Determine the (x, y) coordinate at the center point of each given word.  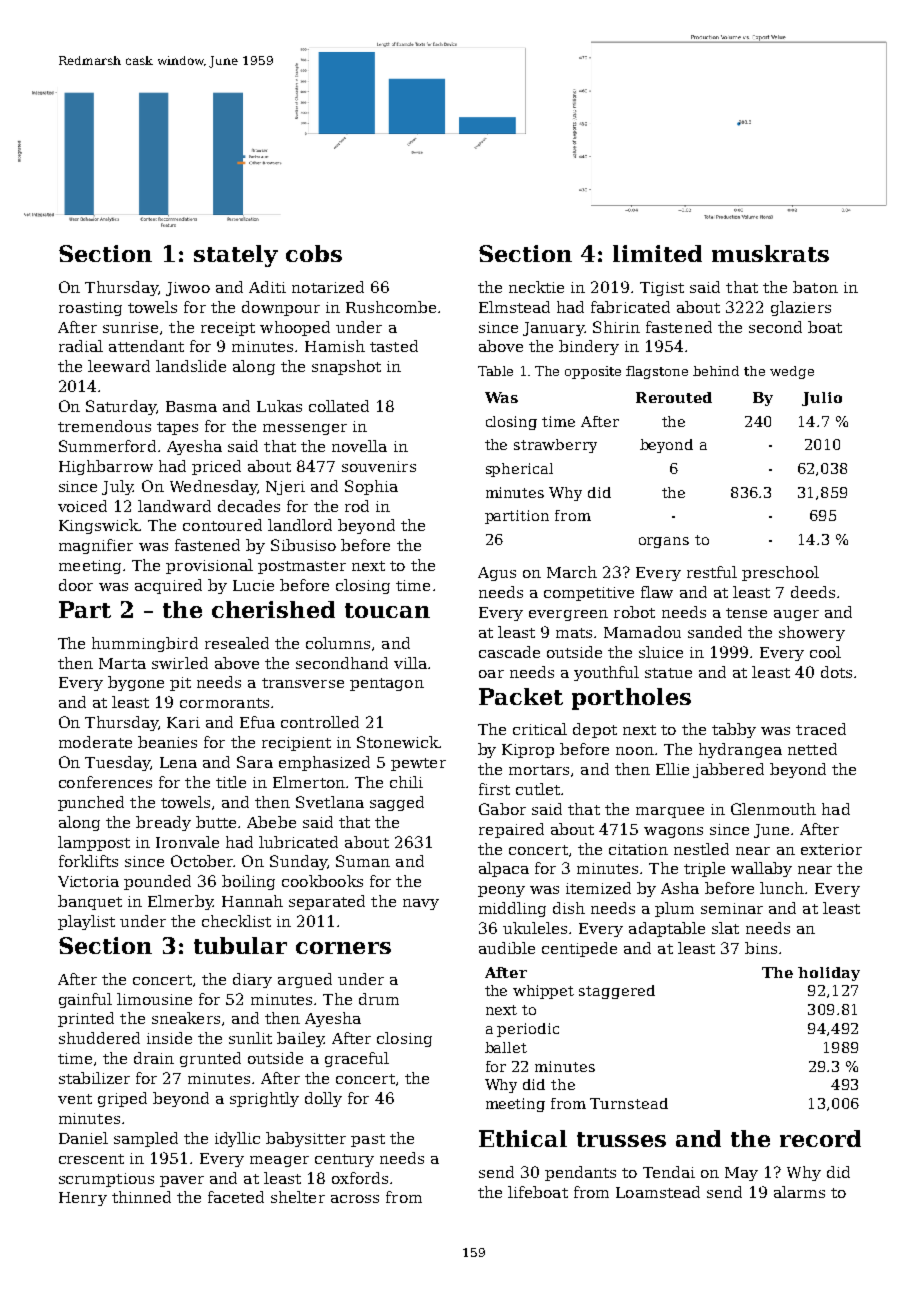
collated (339, 406)
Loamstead (658, 1192)
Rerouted (674, 397)
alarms (799, 1192)
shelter (298, 1197)
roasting (90, 309)
